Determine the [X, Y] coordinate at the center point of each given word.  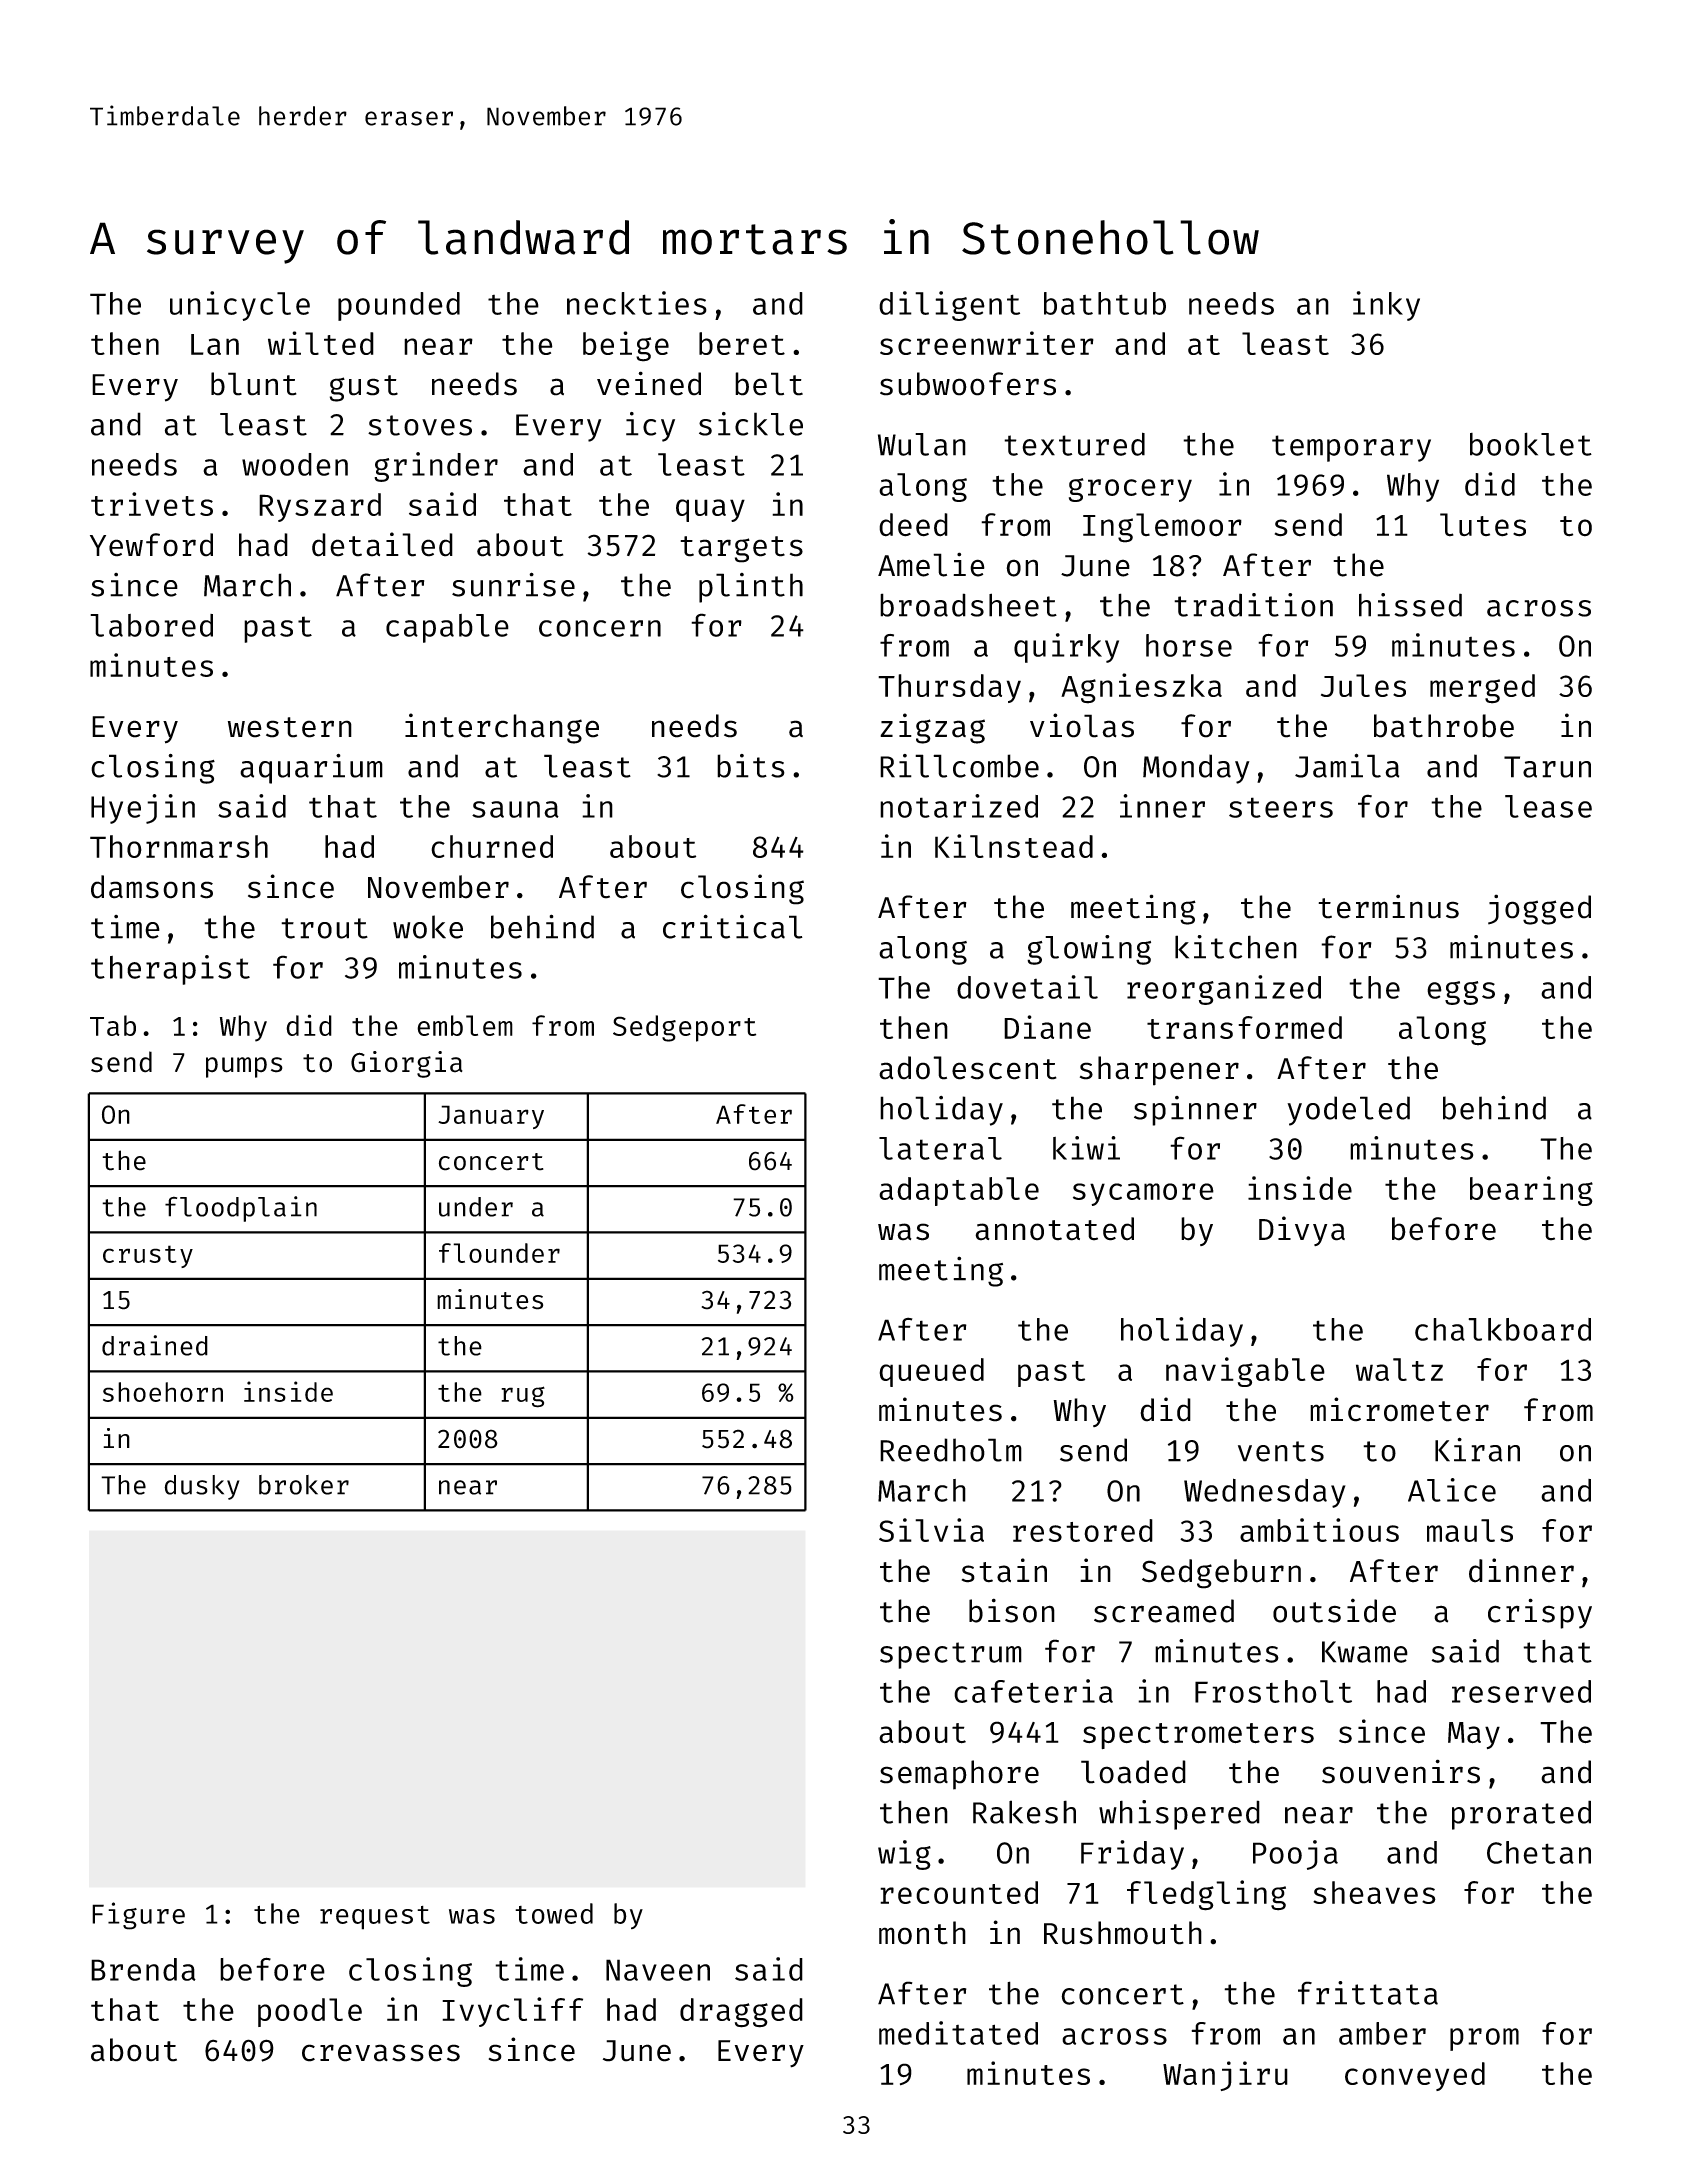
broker [304, 1485]
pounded [399, 306]
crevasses [381, 2053]
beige [626, 346]
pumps [244, 1067]
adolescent [968, 1068]
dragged [741, 2013]
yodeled [1348, 1111]
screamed [1164, 1611]
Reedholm [951, 1450]
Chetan [1539, 1852]
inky [1386, 306]
